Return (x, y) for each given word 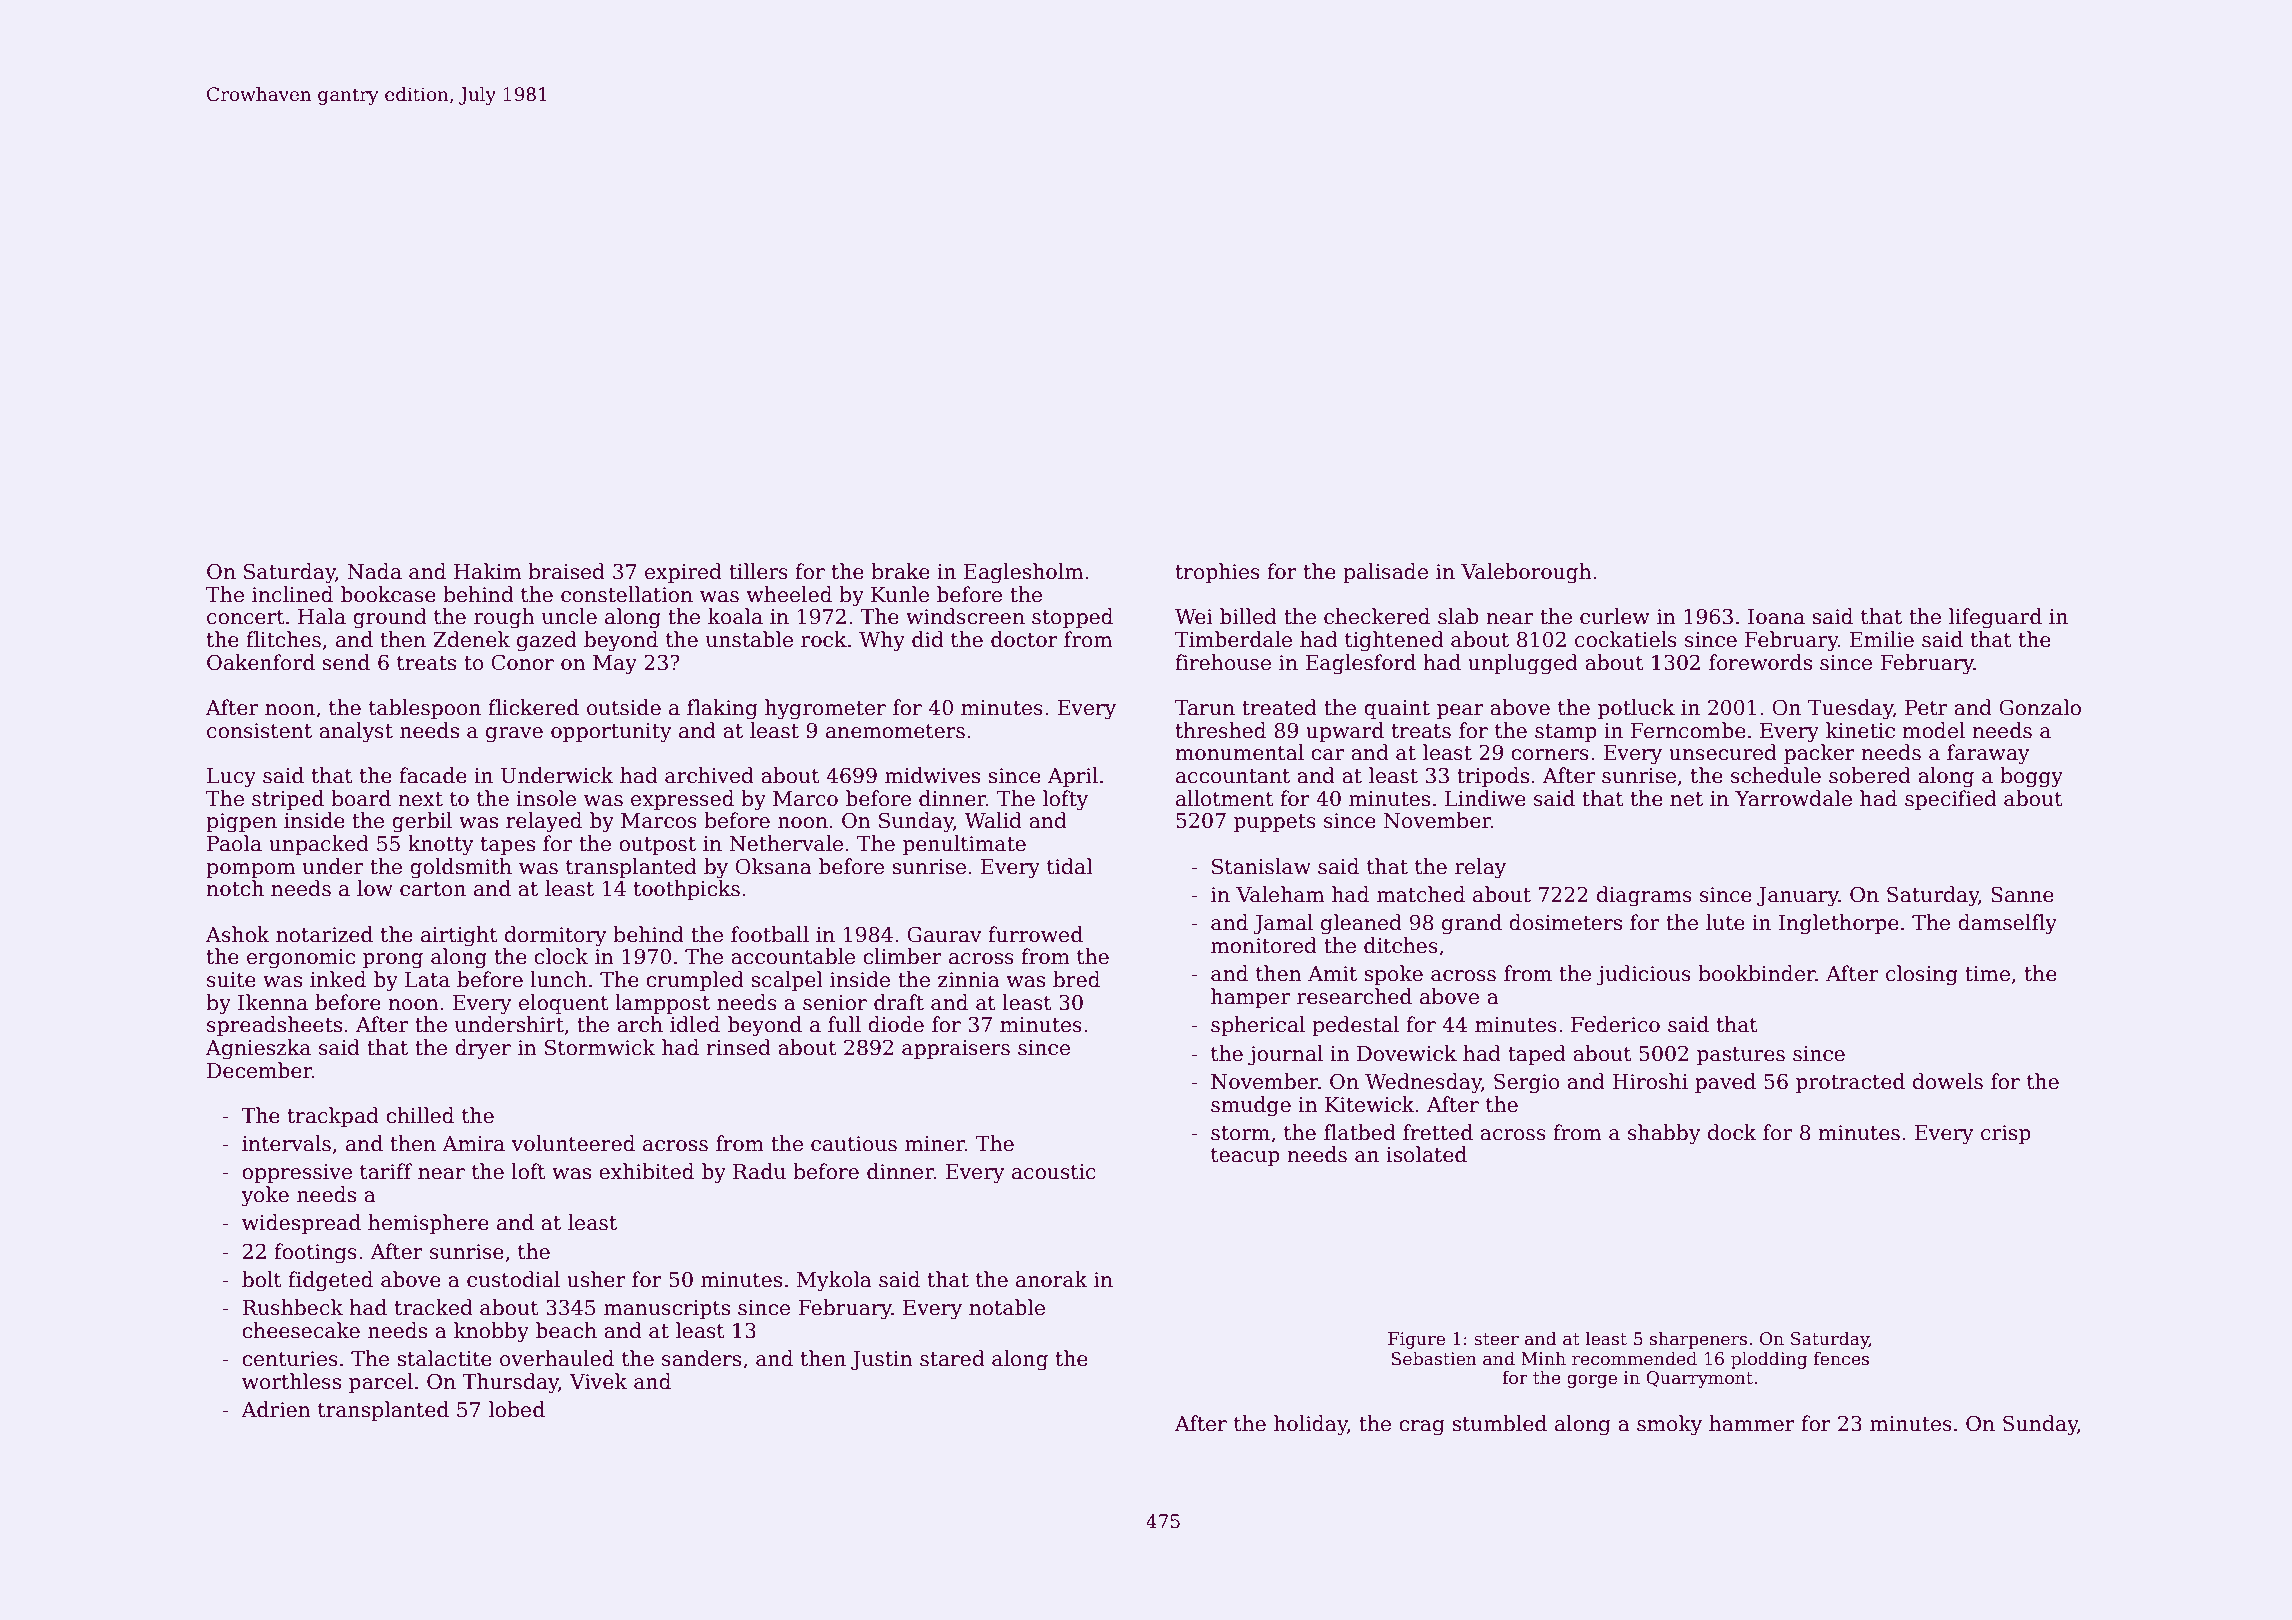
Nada (374, 571)
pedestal (1355, 1026)
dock (1732, 1132)
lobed (517, 1409)
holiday (1311, 1425)
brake (900, 571)
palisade (1385, 573)
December (259, 1070)
